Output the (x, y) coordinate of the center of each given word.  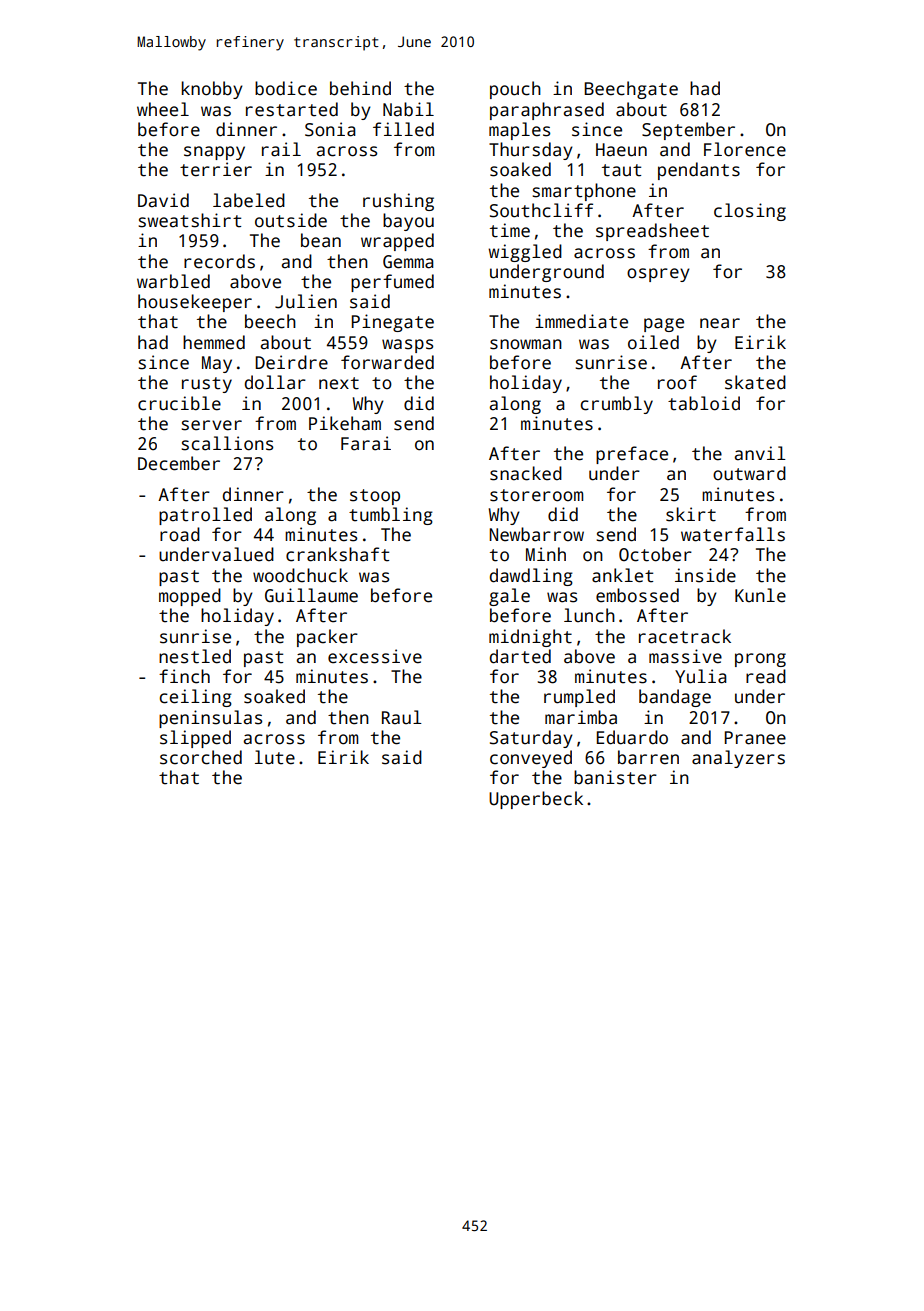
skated (755, 382)
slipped (195, 739)
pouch (515, 90)
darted (520, 656)
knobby (212, 90)
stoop (375, 497)
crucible (179, 403)
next (339, 383)
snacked (526, 473)
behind (360, 88)
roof (677, 382)
